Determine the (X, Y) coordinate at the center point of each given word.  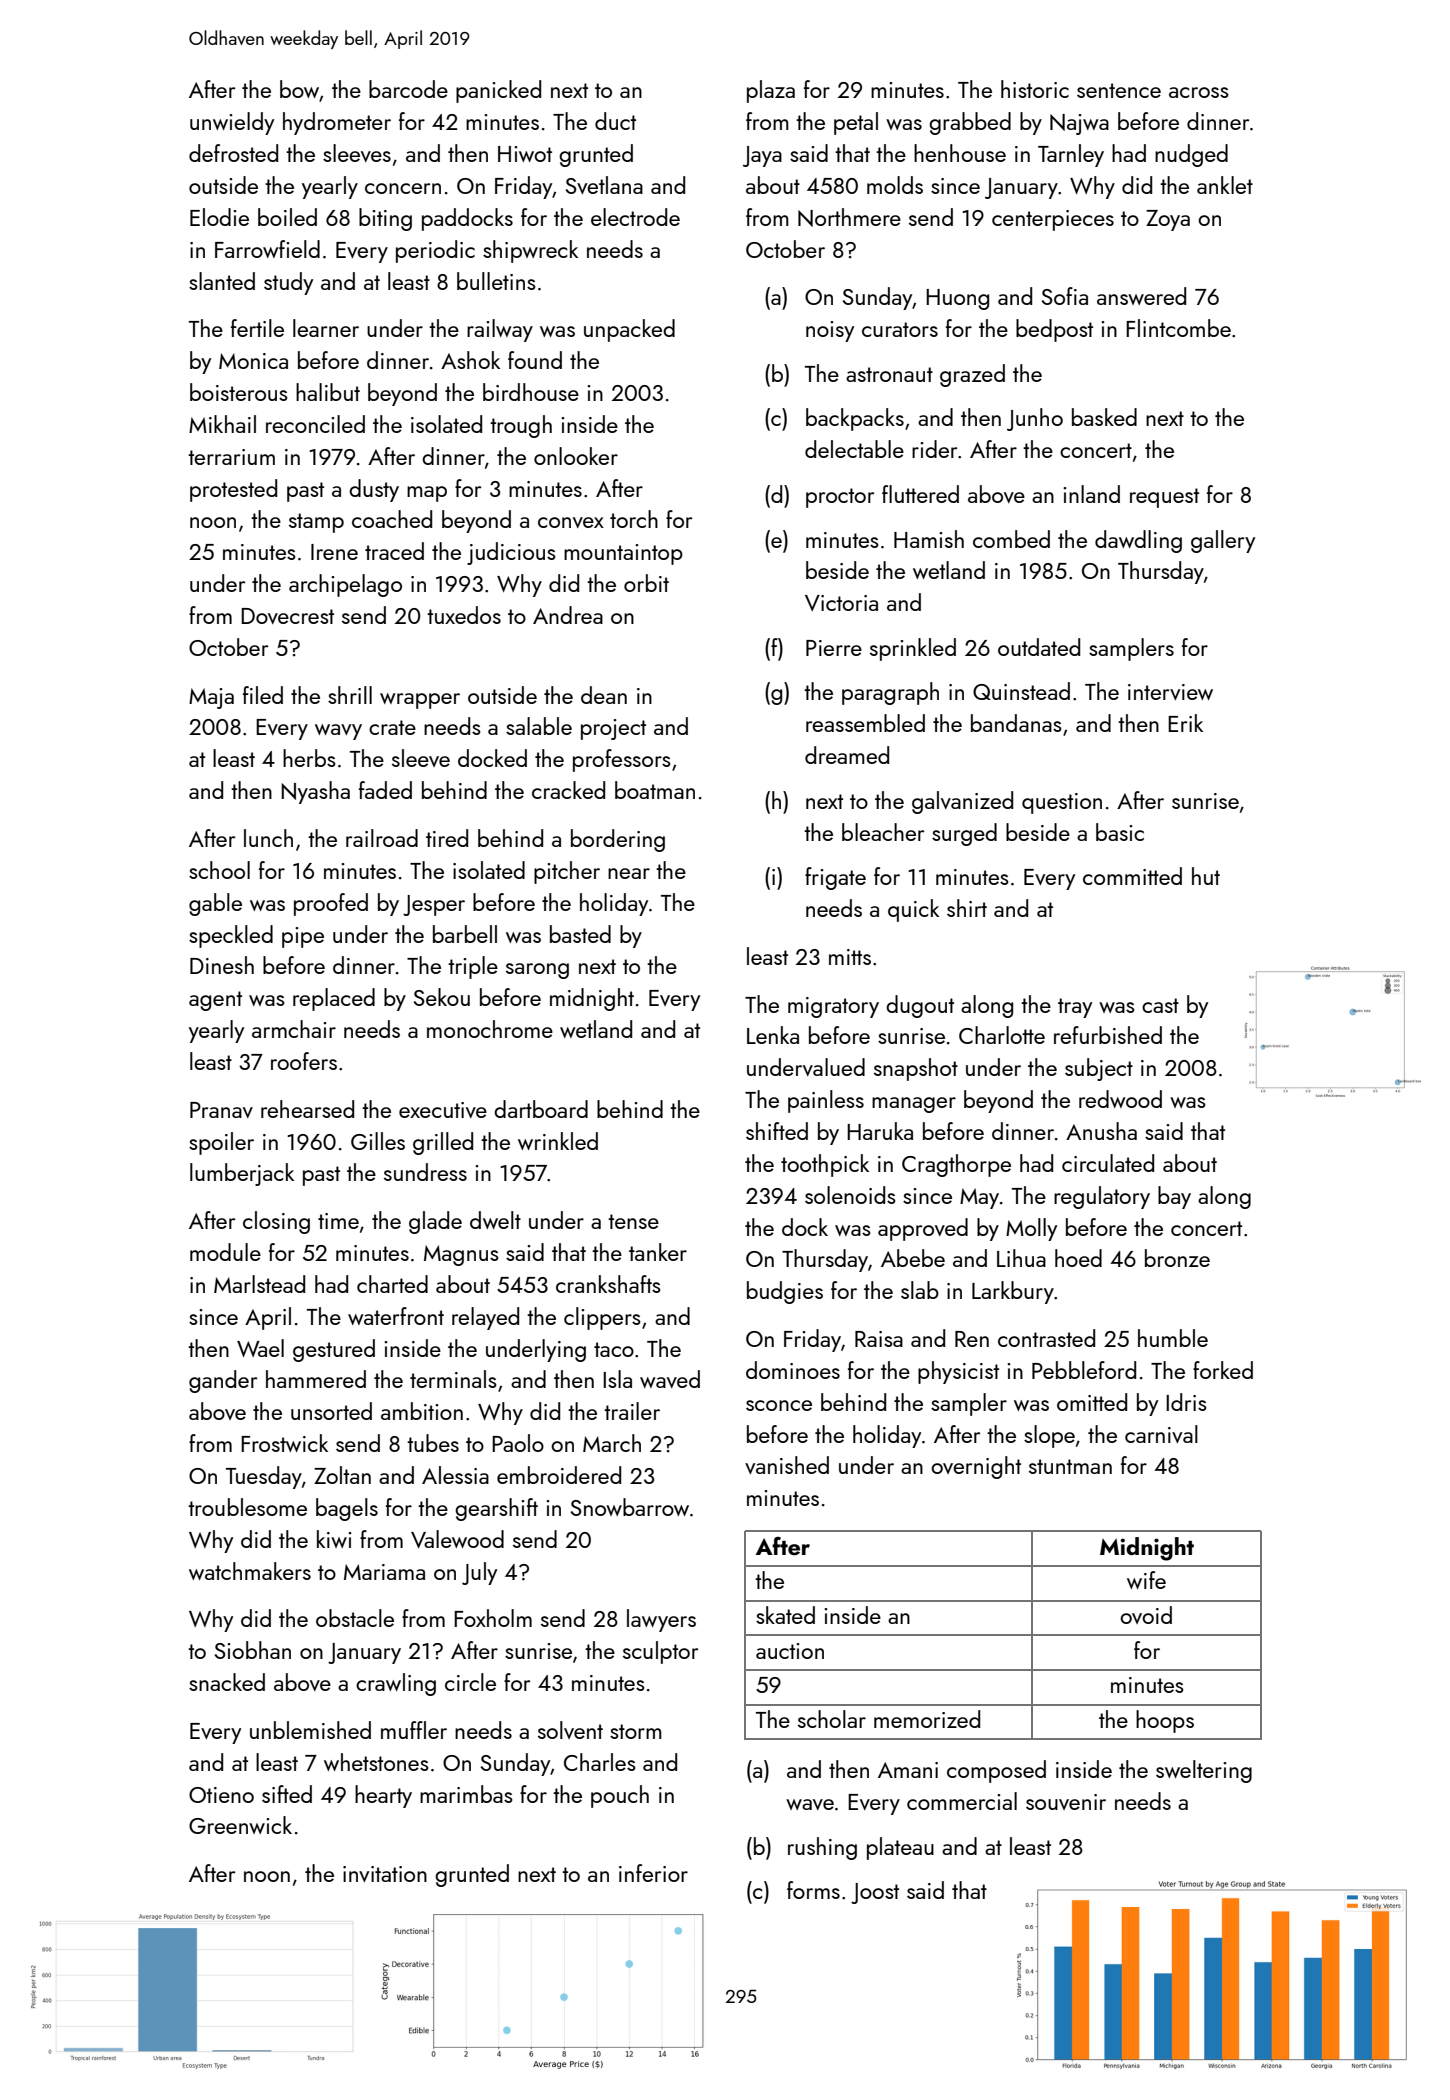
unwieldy (232, 123)
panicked (498, 91)
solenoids (850, 1195)
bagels (347, 1509)
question (1062, 803)
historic (1035, 89)
